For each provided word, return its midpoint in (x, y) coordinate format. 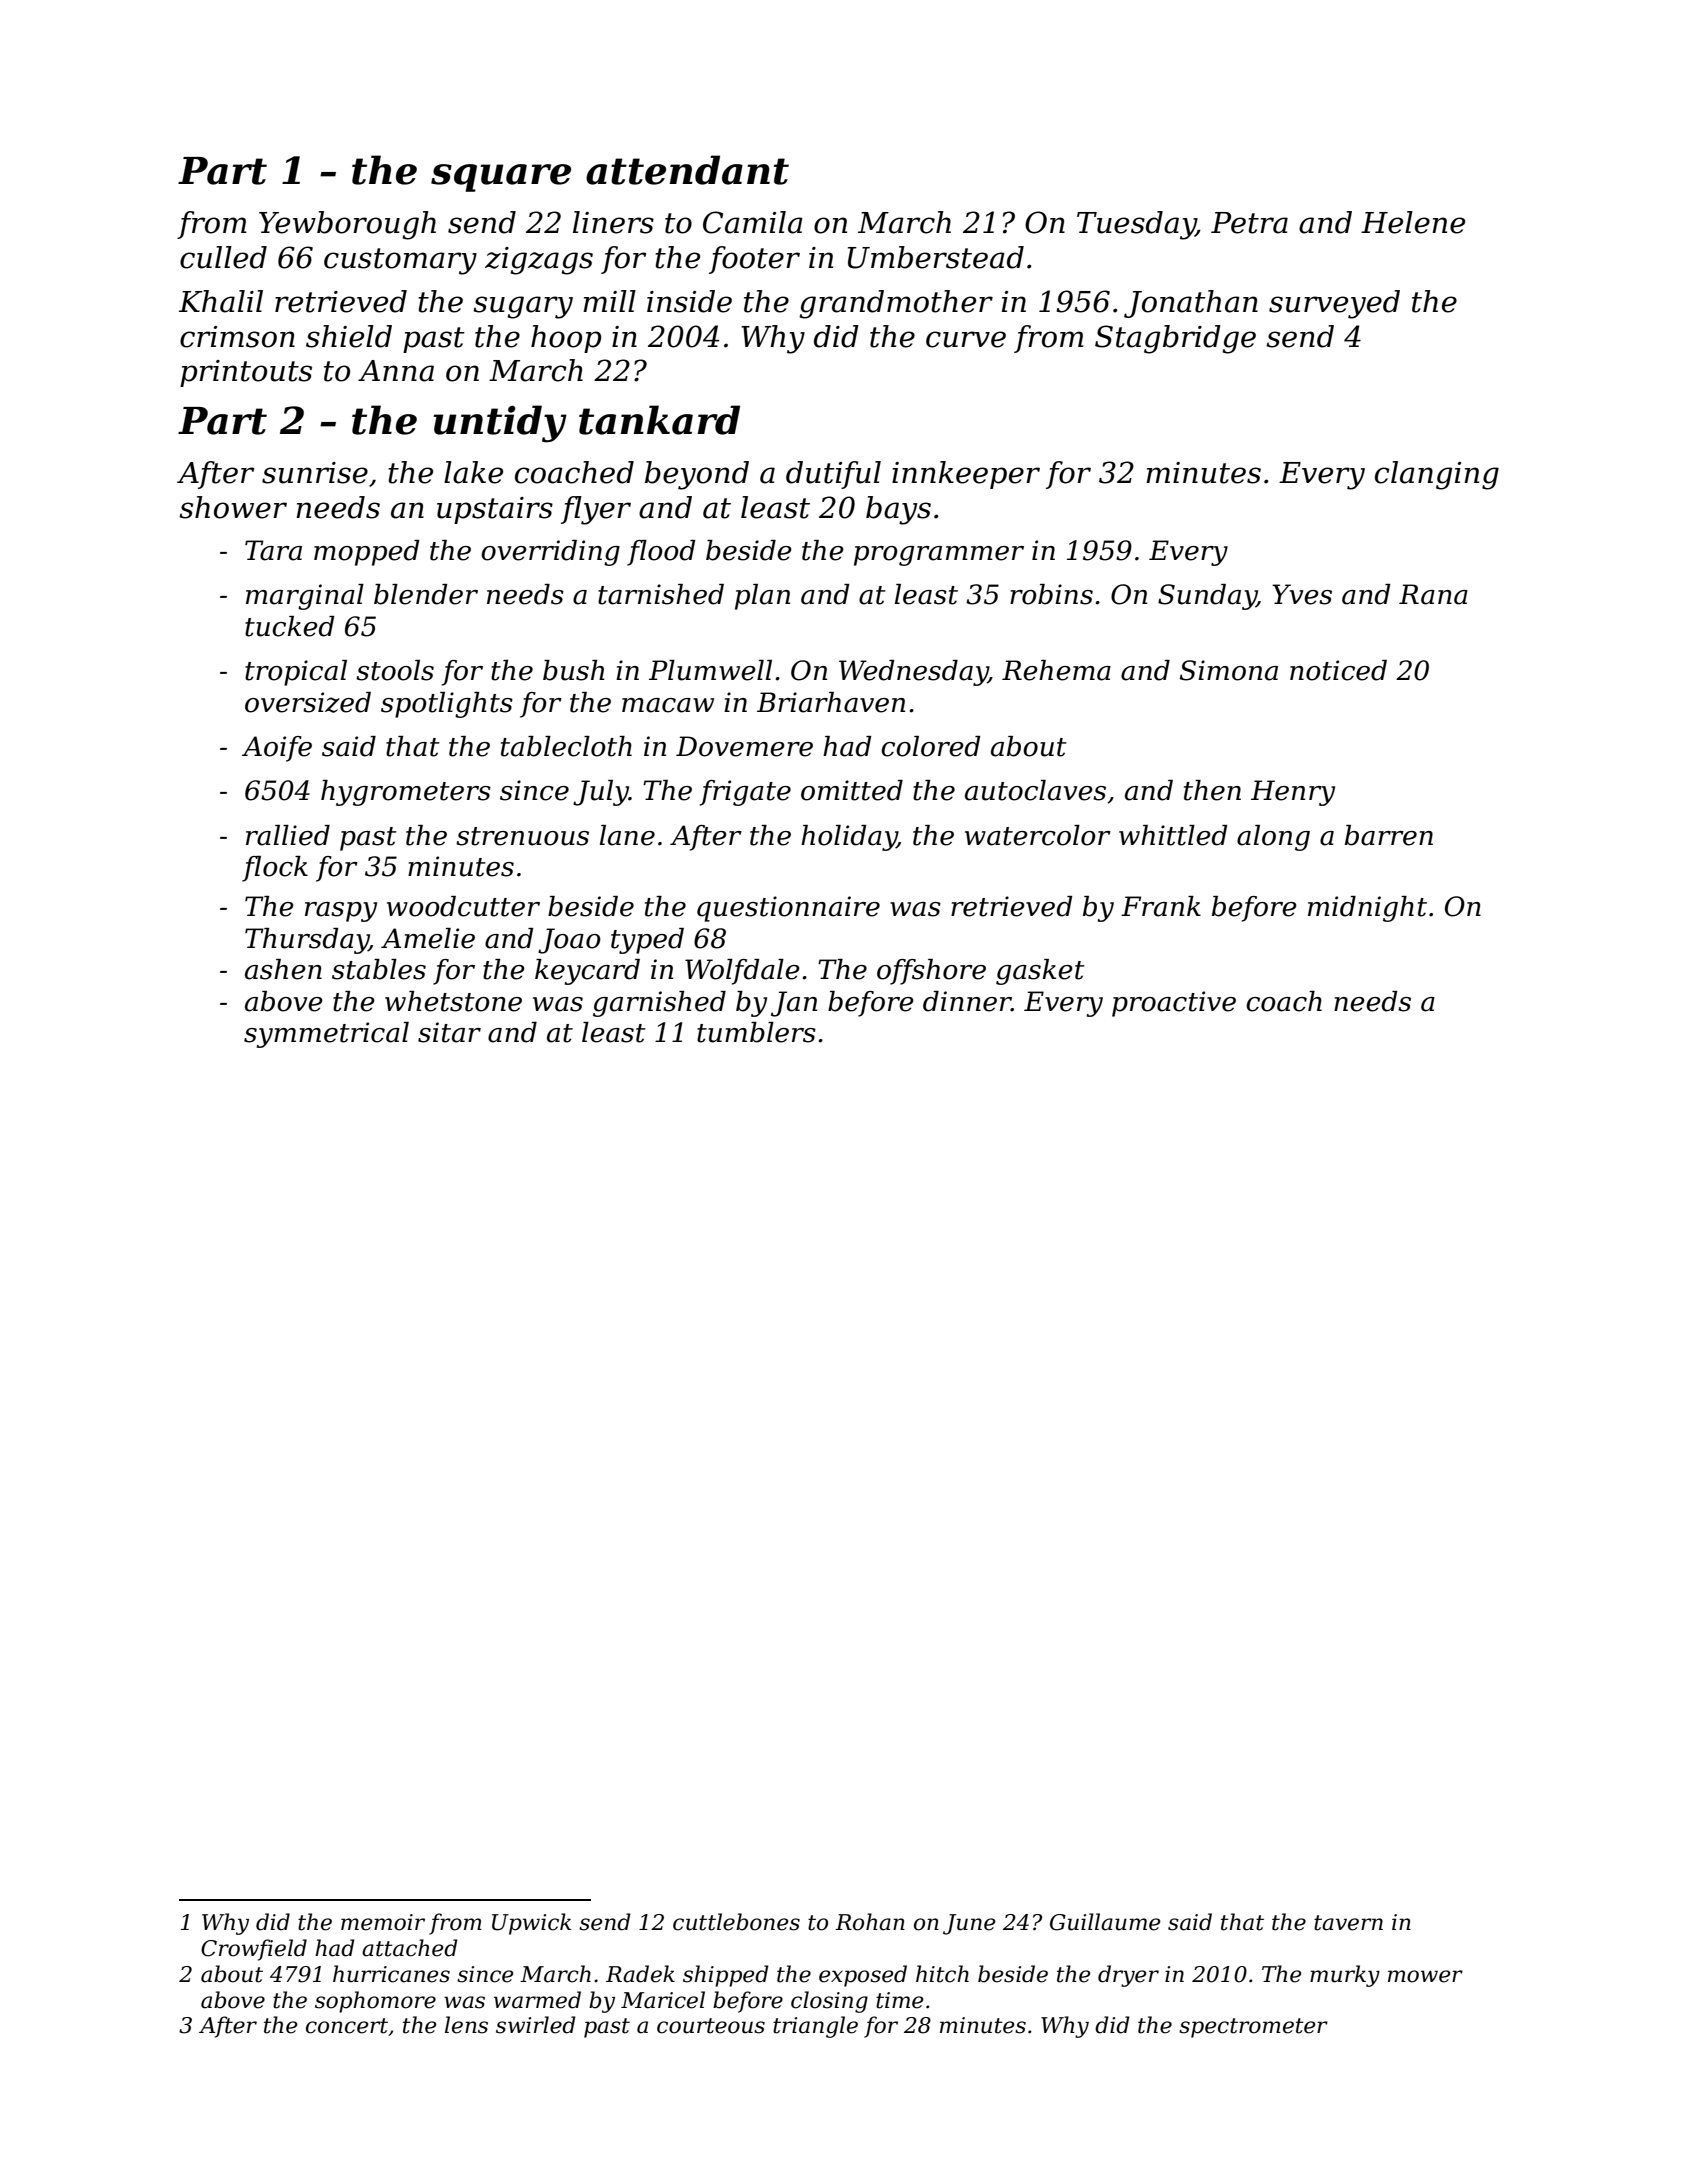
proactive (1174, 1004)
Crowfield (254, 1950)
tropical (296, 673)
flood (661, 553)
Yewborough (347, 225)
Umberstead (936, 257)
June (969, 1924)
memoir (383, 1922)
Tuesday (1136, 225)
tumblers (756, 1032)
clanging (1437, 475)
